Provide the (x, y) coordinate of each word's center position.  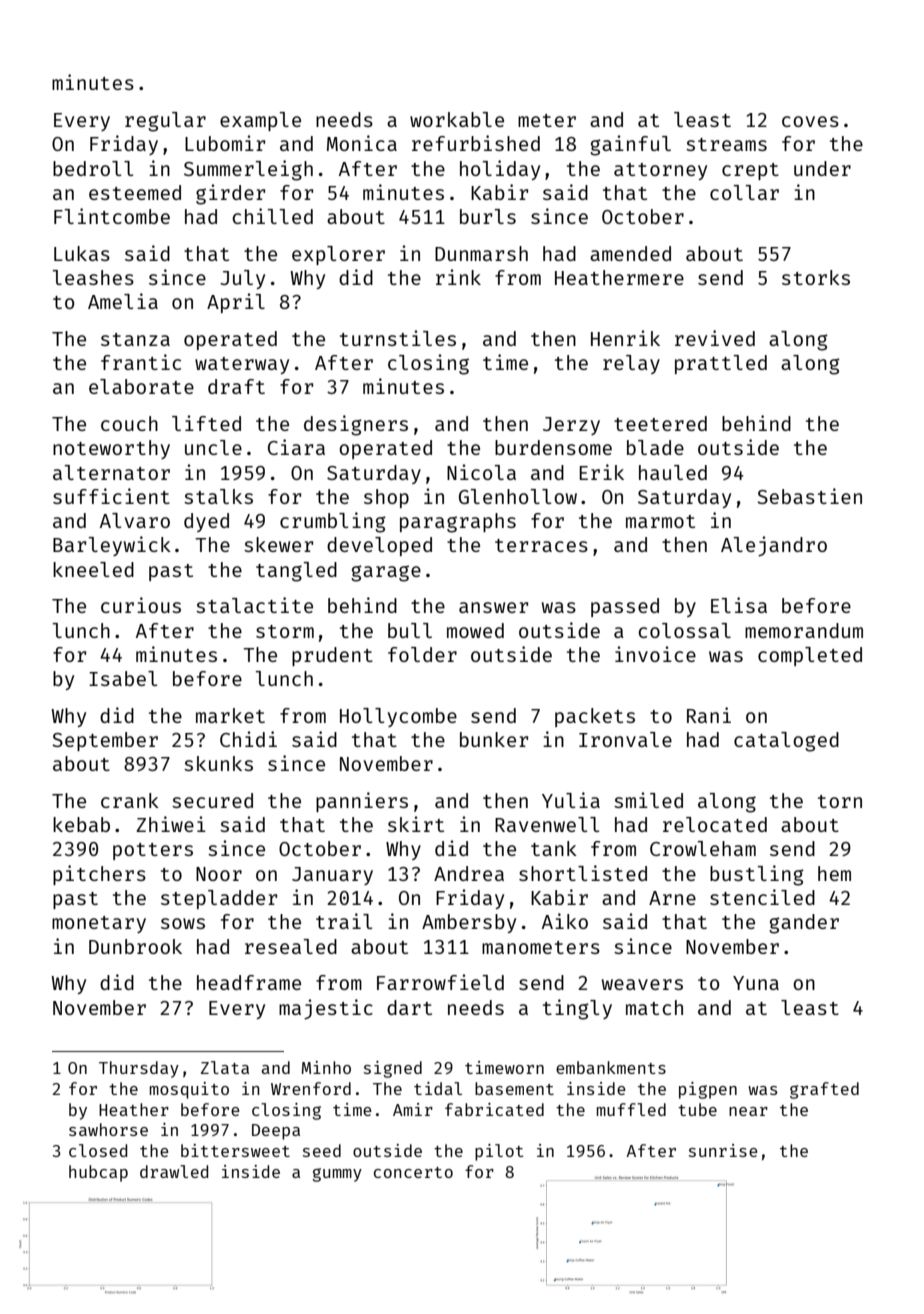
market (230, 715)
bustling (757, 875)
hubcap (98, 1173)
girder (230, 194)
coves (810, 121)
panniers (362, 802)
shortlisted (583, 873)
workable (457, 119)
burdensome (553, 447)
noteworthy (111, 449)
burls (488, 216)
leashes (93, 277)
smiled (648, 800)
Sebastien (809, 496)
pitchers (99, 875)
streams (726, 144)
